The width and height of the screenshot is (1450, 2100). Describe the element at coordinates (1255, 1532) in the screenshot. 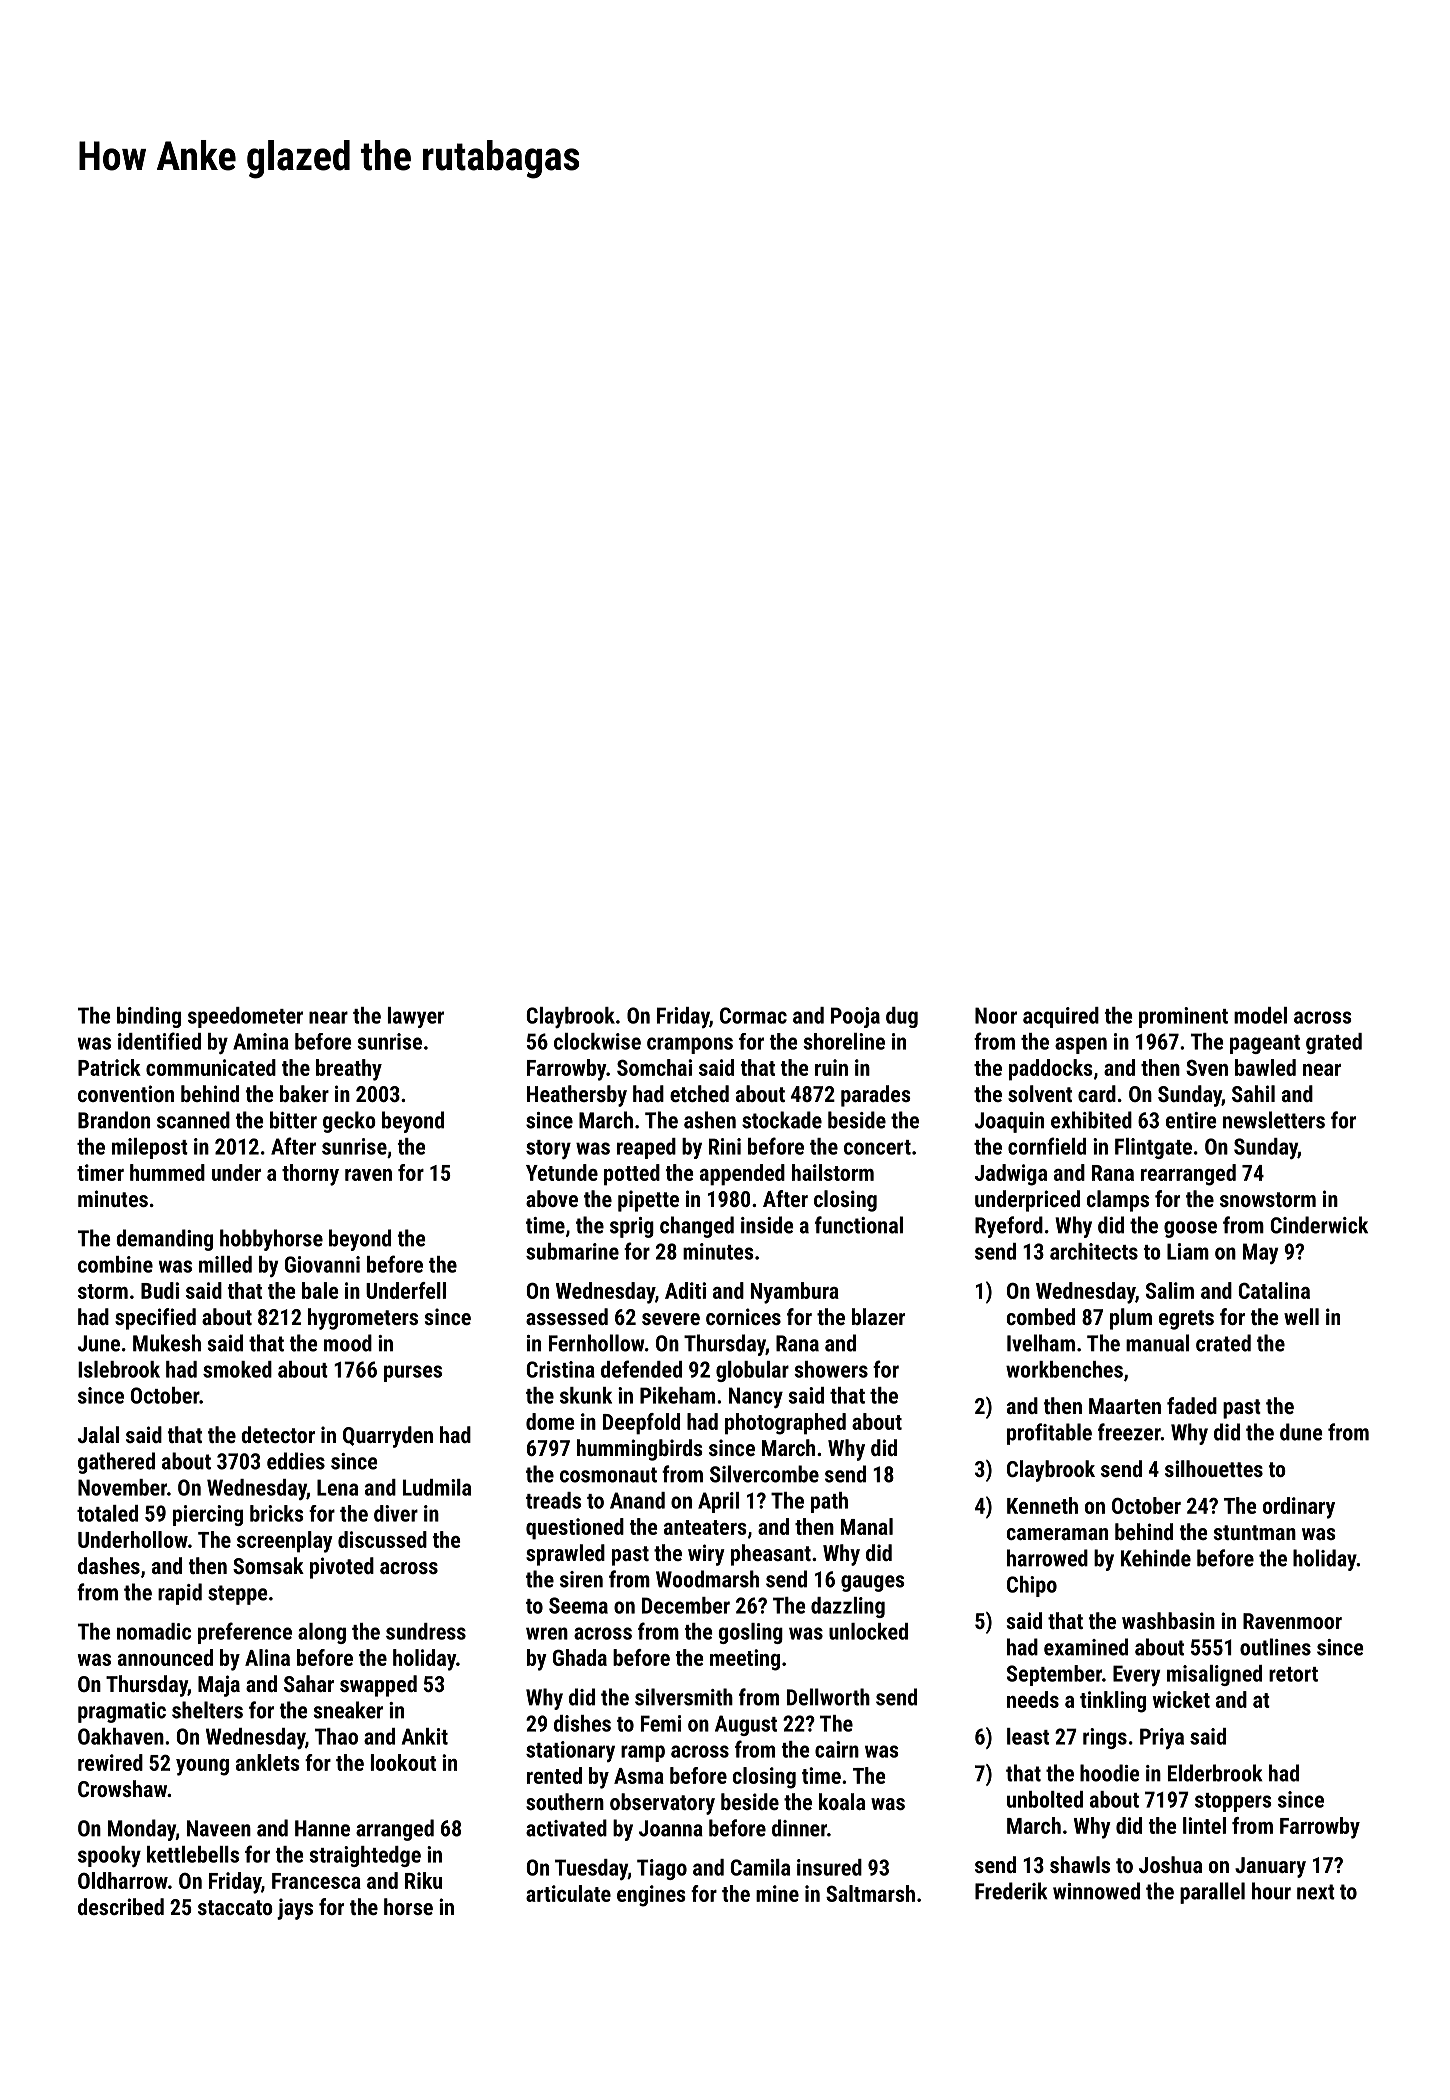

I see `stuntman` at that location.
